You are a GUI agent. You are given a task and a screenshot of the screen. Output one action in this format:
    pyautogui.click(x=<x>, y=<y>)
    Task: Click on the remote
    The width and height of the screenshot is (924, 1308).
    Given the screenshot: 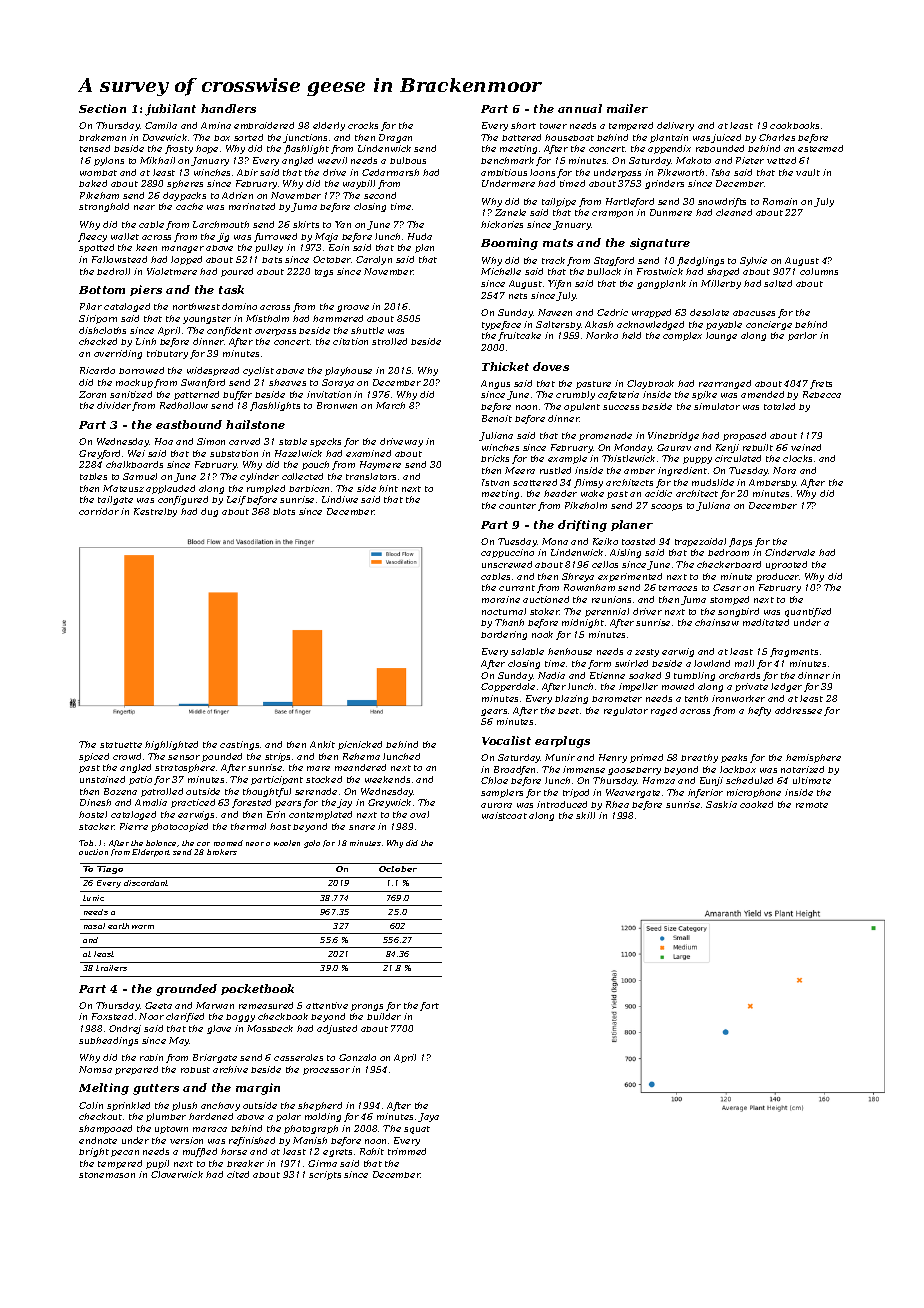 What is the action you would take?
    pyautogui.click(x=812, y=805)
